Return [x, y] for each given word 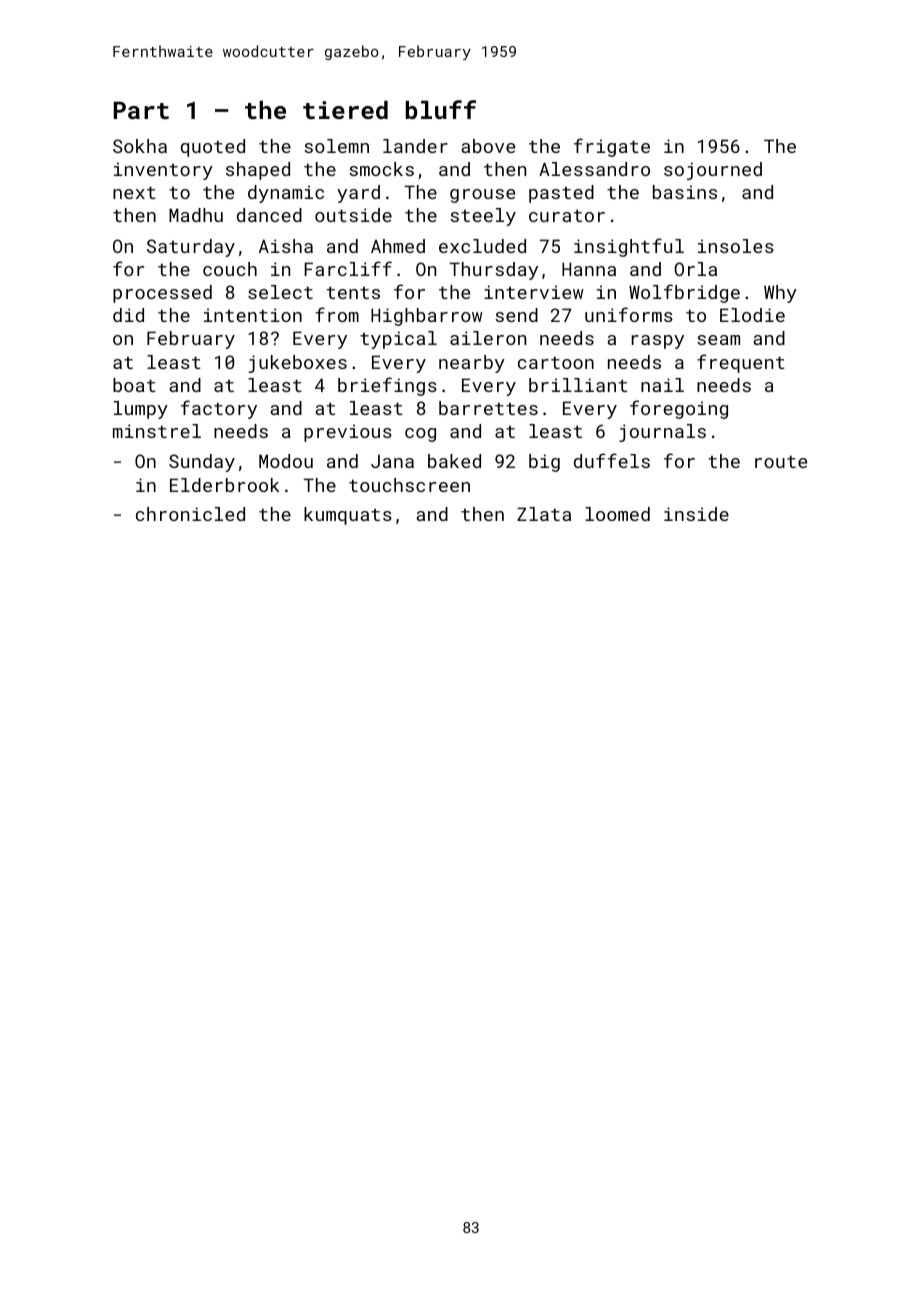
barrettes [488, 408]
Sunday [202, 463]
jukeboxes [297, 364]
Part [141, 110]
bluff [441, 109]
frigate [612, 147]
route [781, 461]
